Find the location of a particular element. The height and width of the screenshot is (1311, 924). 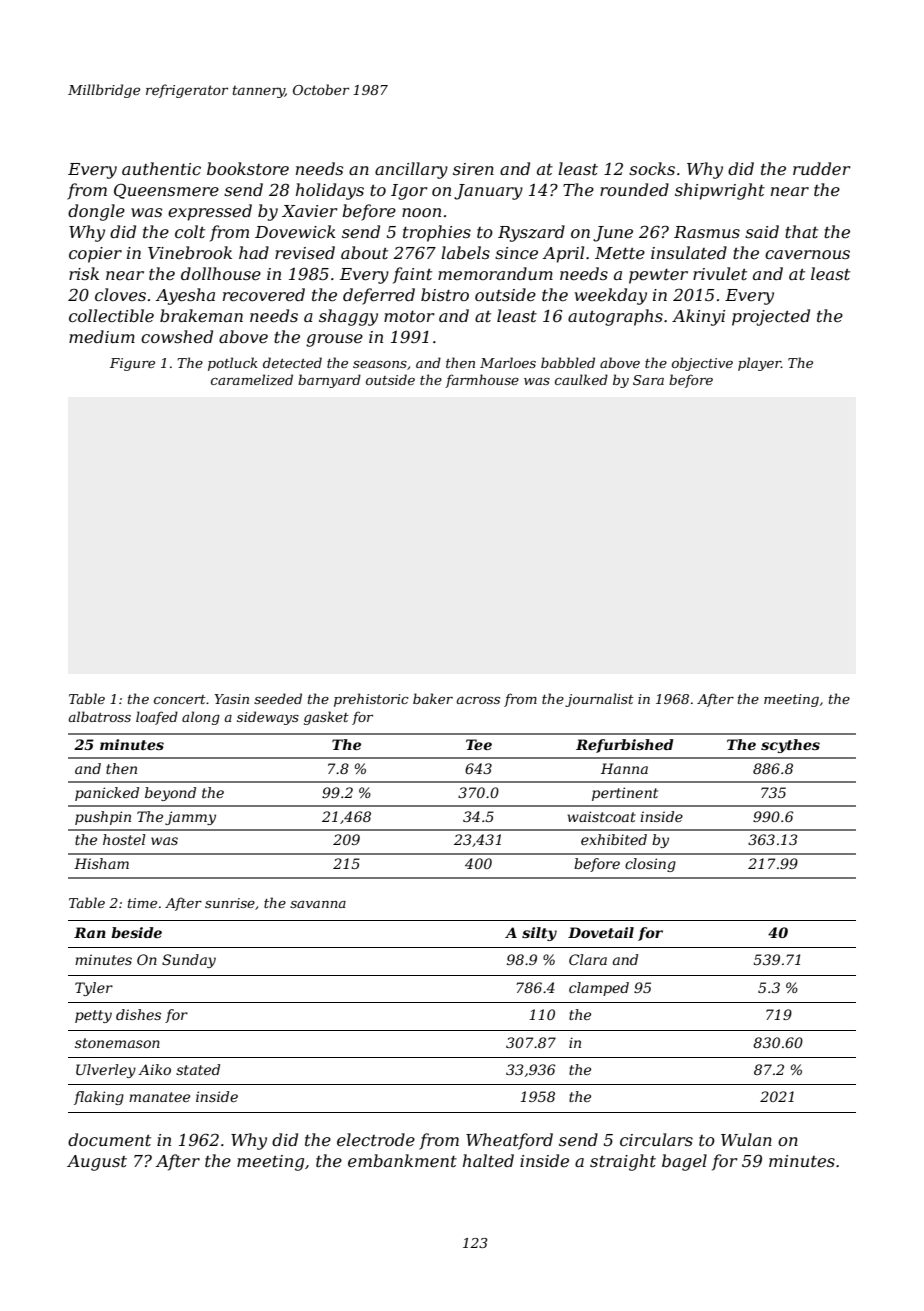

bookstore is located at coordinates (248, 168).
